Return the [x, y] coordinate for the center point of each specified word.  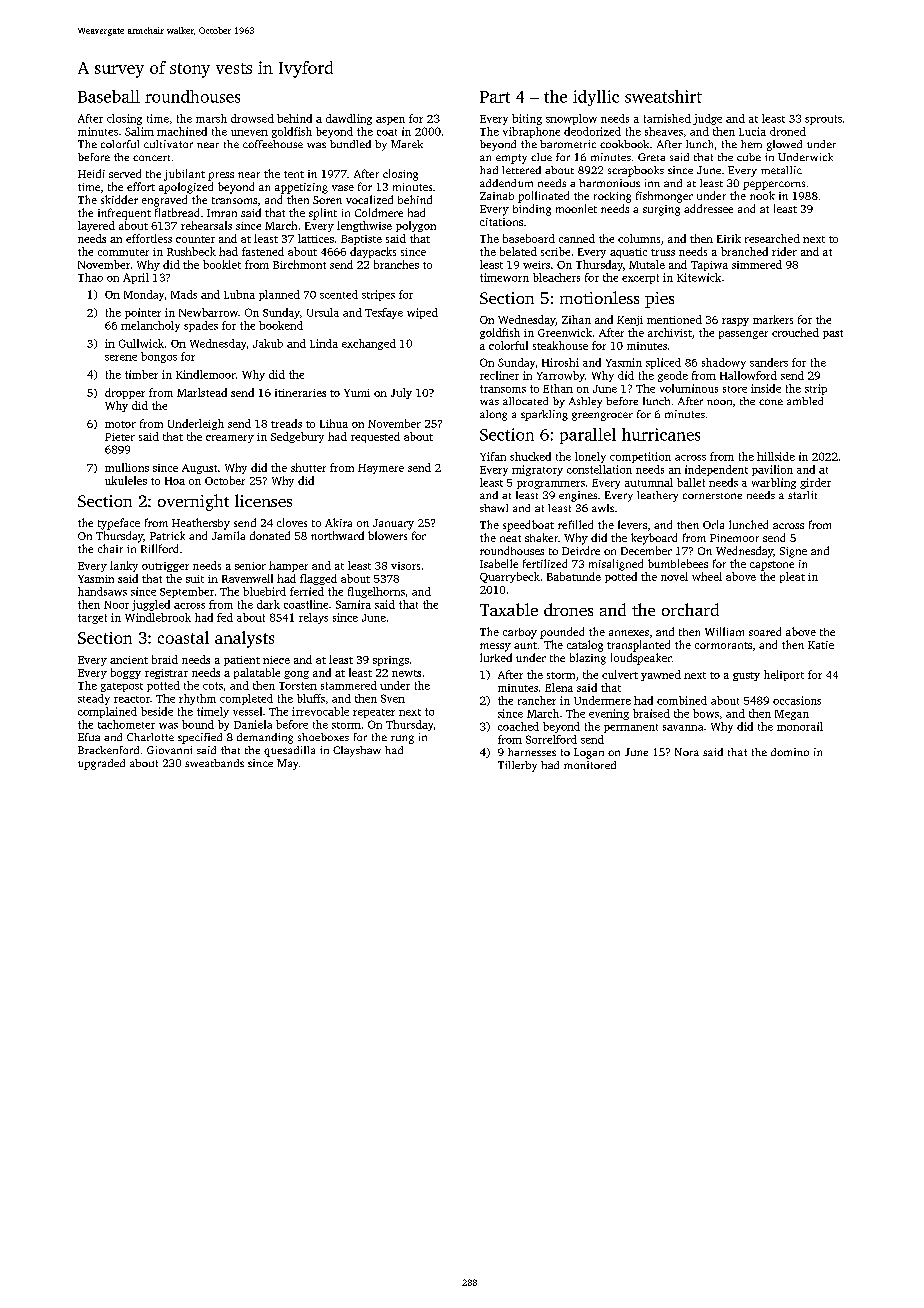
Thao [90, 277]
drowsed [252, 118]
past [833, 334]
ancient [129, 660]
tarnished [667, 118]
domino [790, 752]
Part [495, 97]
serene [121, 358]
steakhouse [560, 345]
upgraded [101, 764]
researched [772, 238]
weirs [536, 265]
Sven [393, 698]
